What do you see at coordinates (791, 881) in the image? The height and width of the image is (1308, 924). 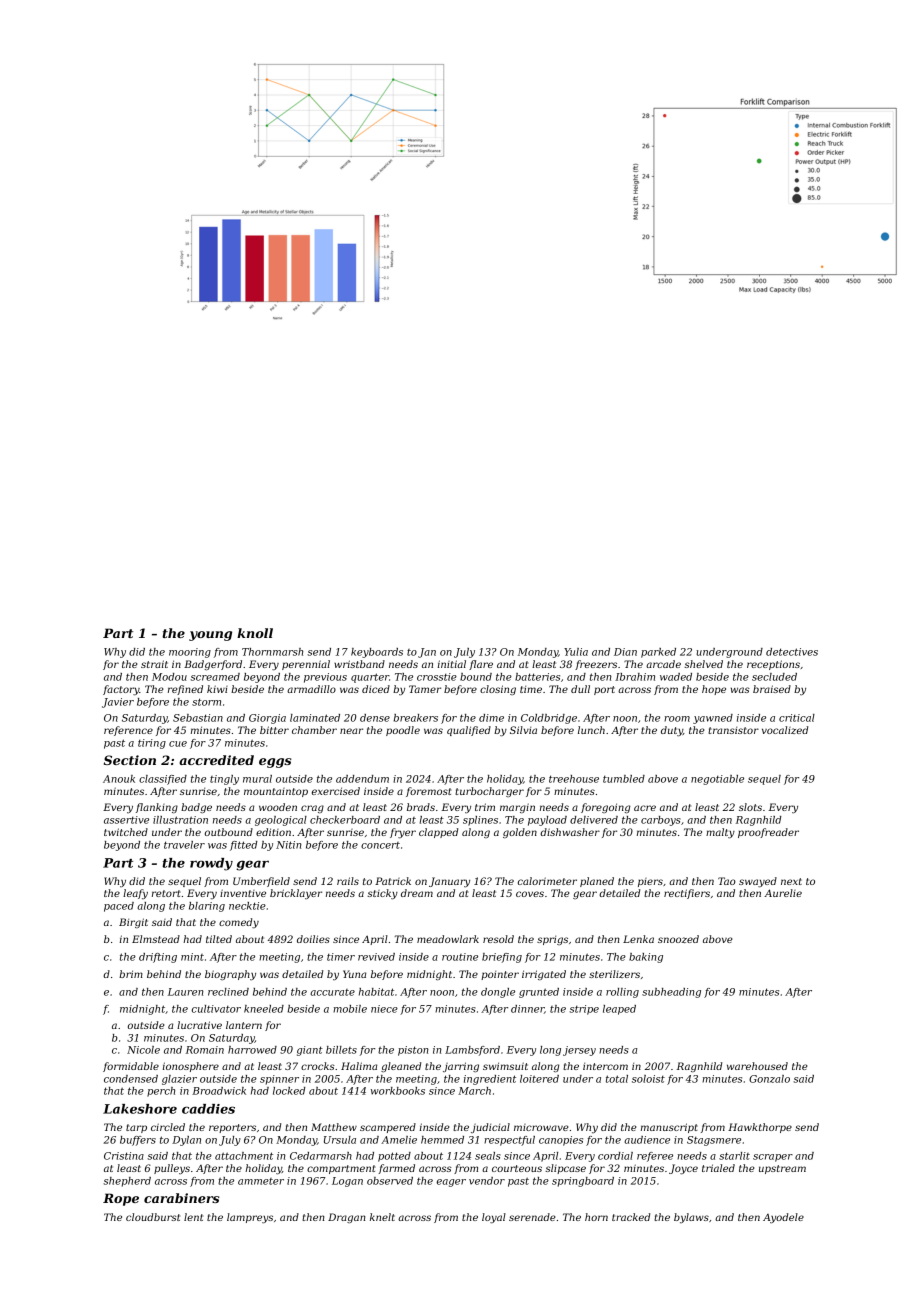 I see `next` at bounding box center [791, 881].
